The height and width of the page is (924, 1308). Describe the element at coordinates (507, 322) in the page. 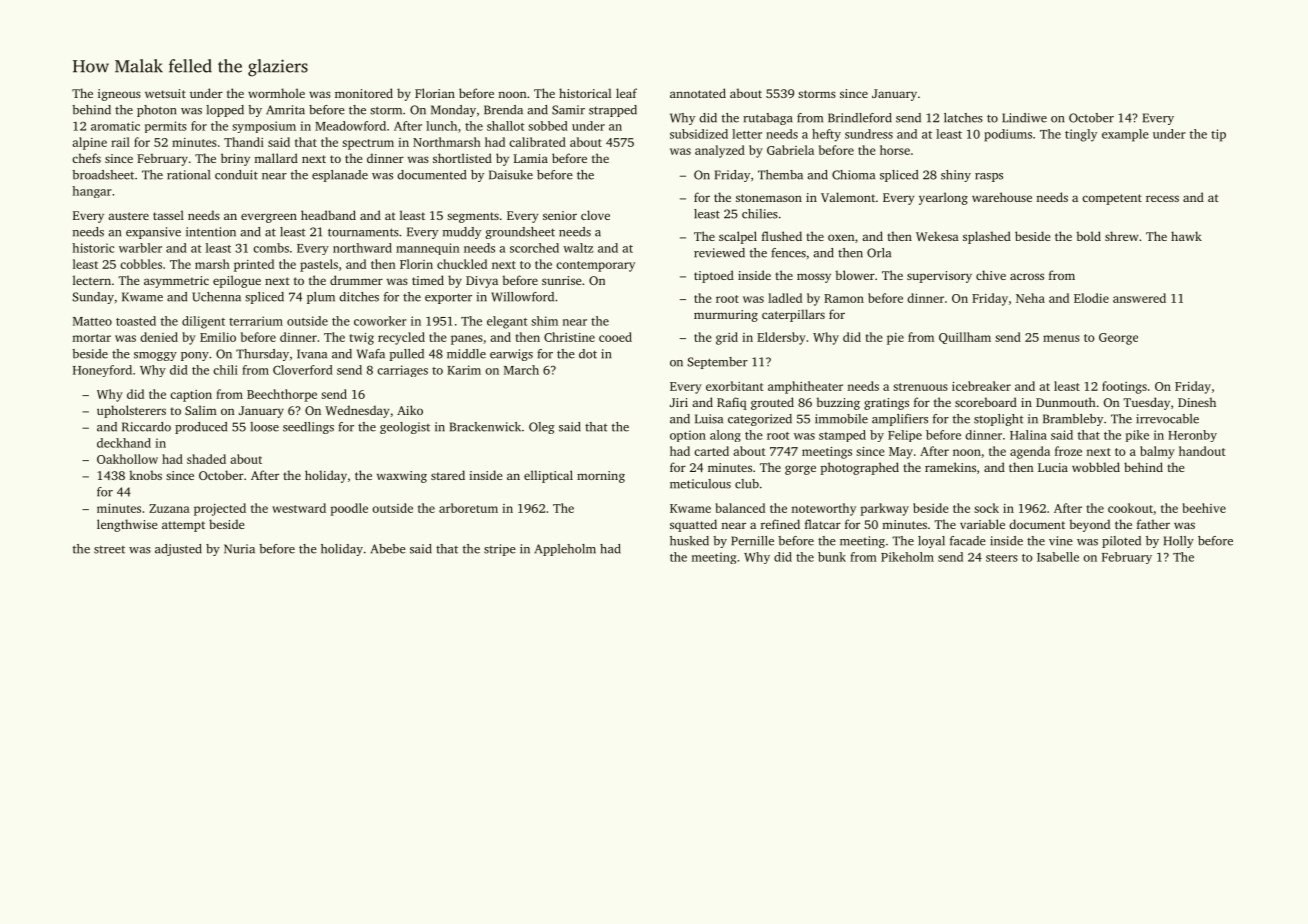

I see `elegant` at that location.
